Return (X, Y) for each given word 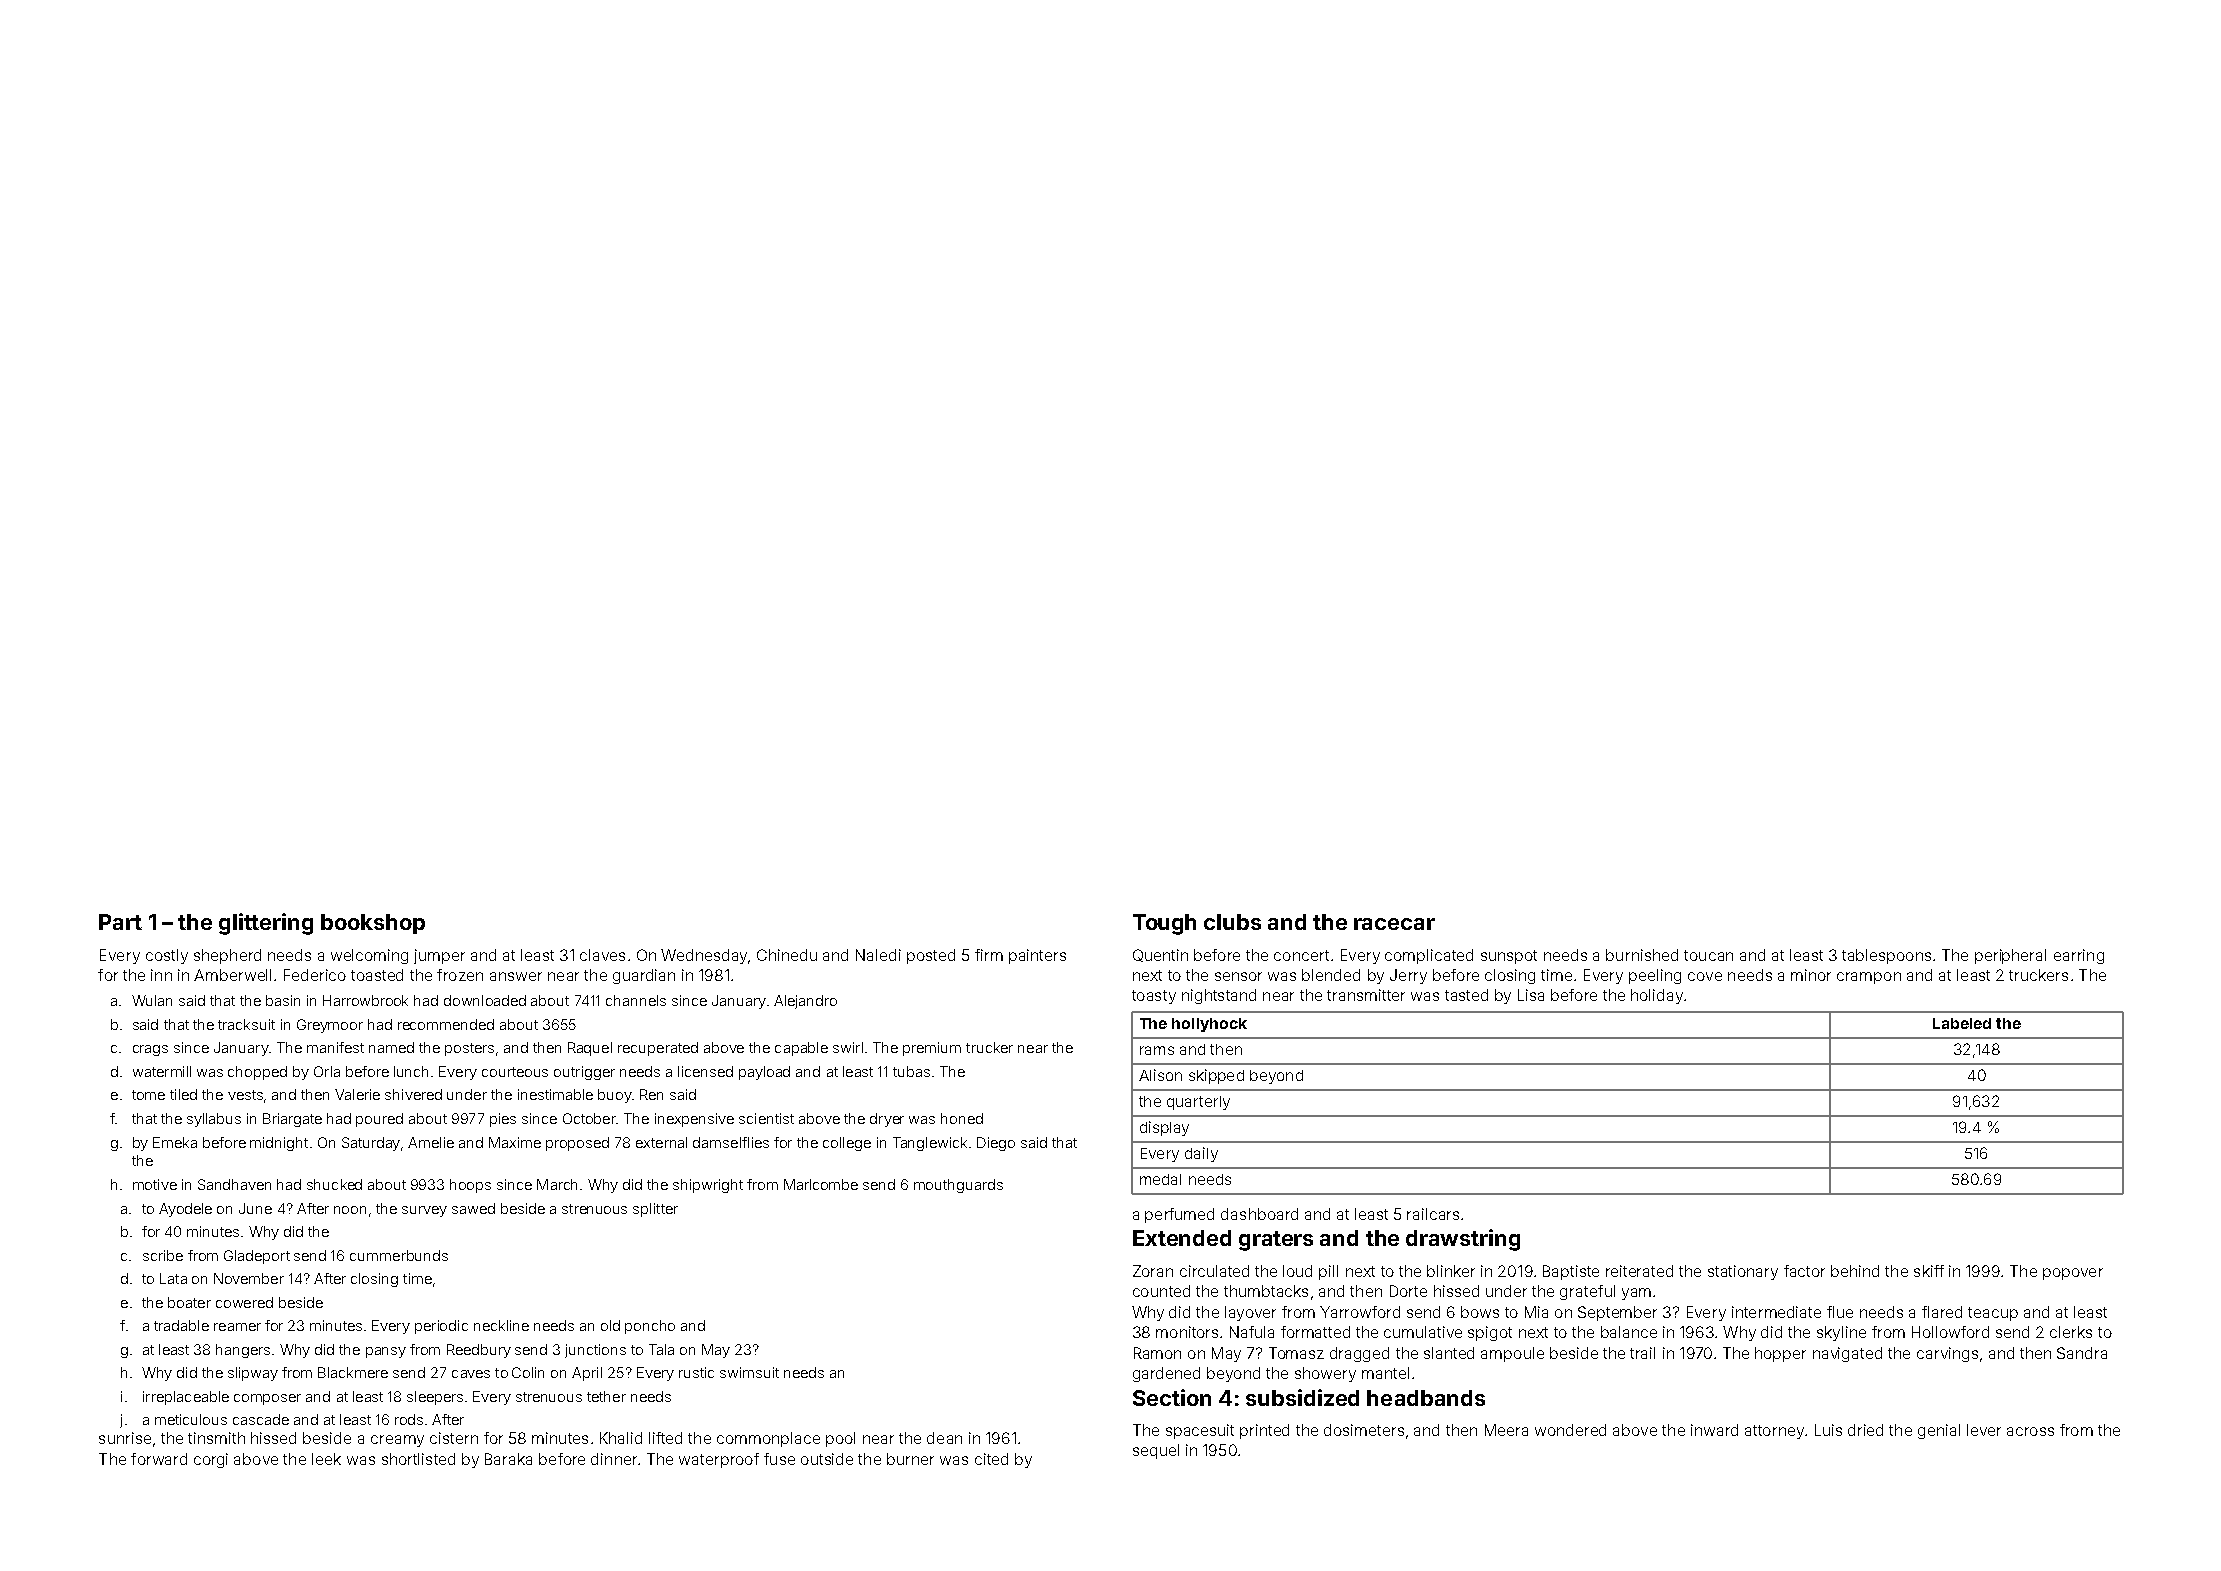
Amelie (431, 1142)
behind (1855, 1271)
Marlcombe (821, 1184)
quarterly (1198, 1103)
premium (932, 1049)
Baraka (508, 1459)
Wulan (152, 1000)
